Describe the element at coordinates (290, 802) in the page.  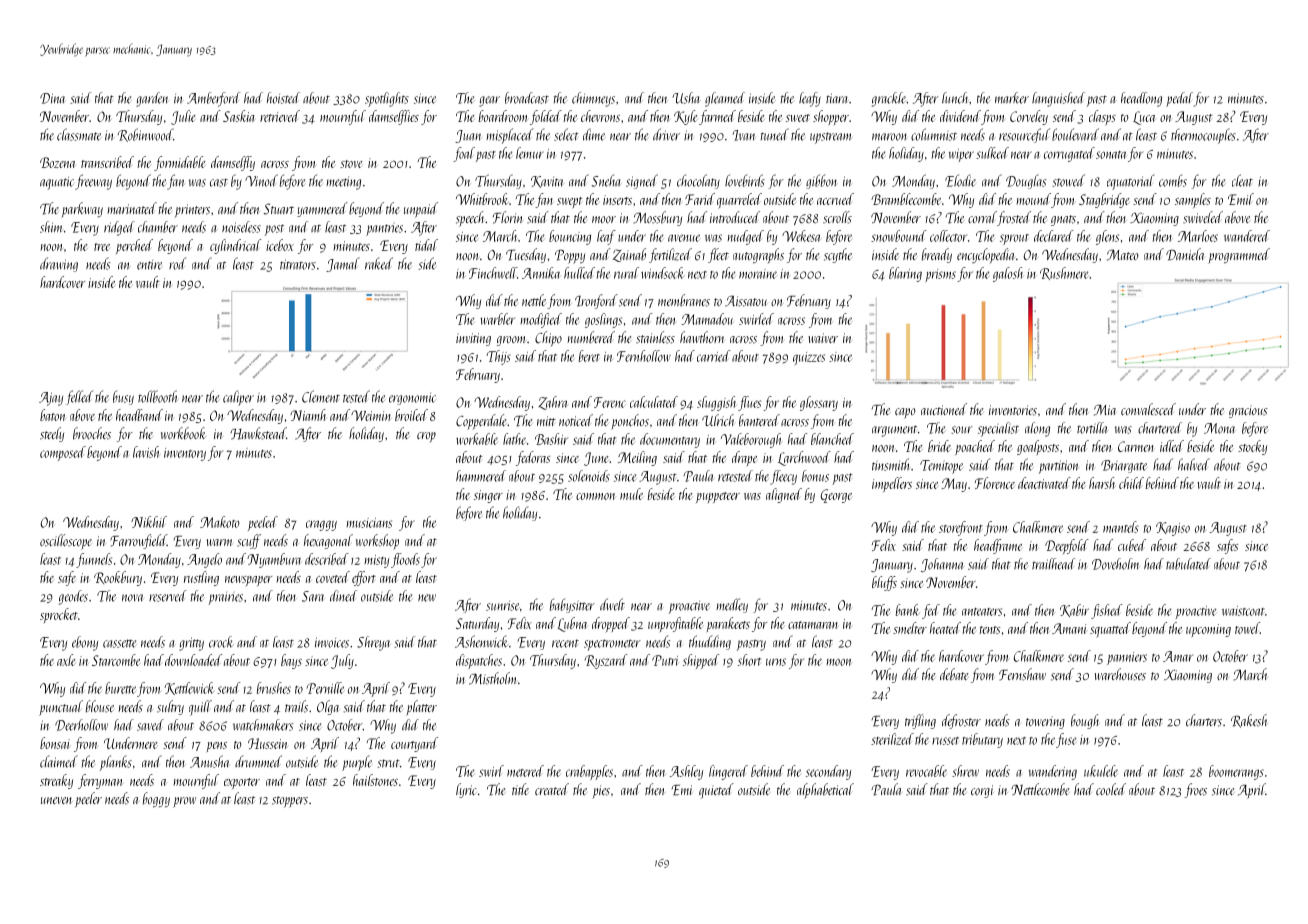
I see `stoppers` at that location.
